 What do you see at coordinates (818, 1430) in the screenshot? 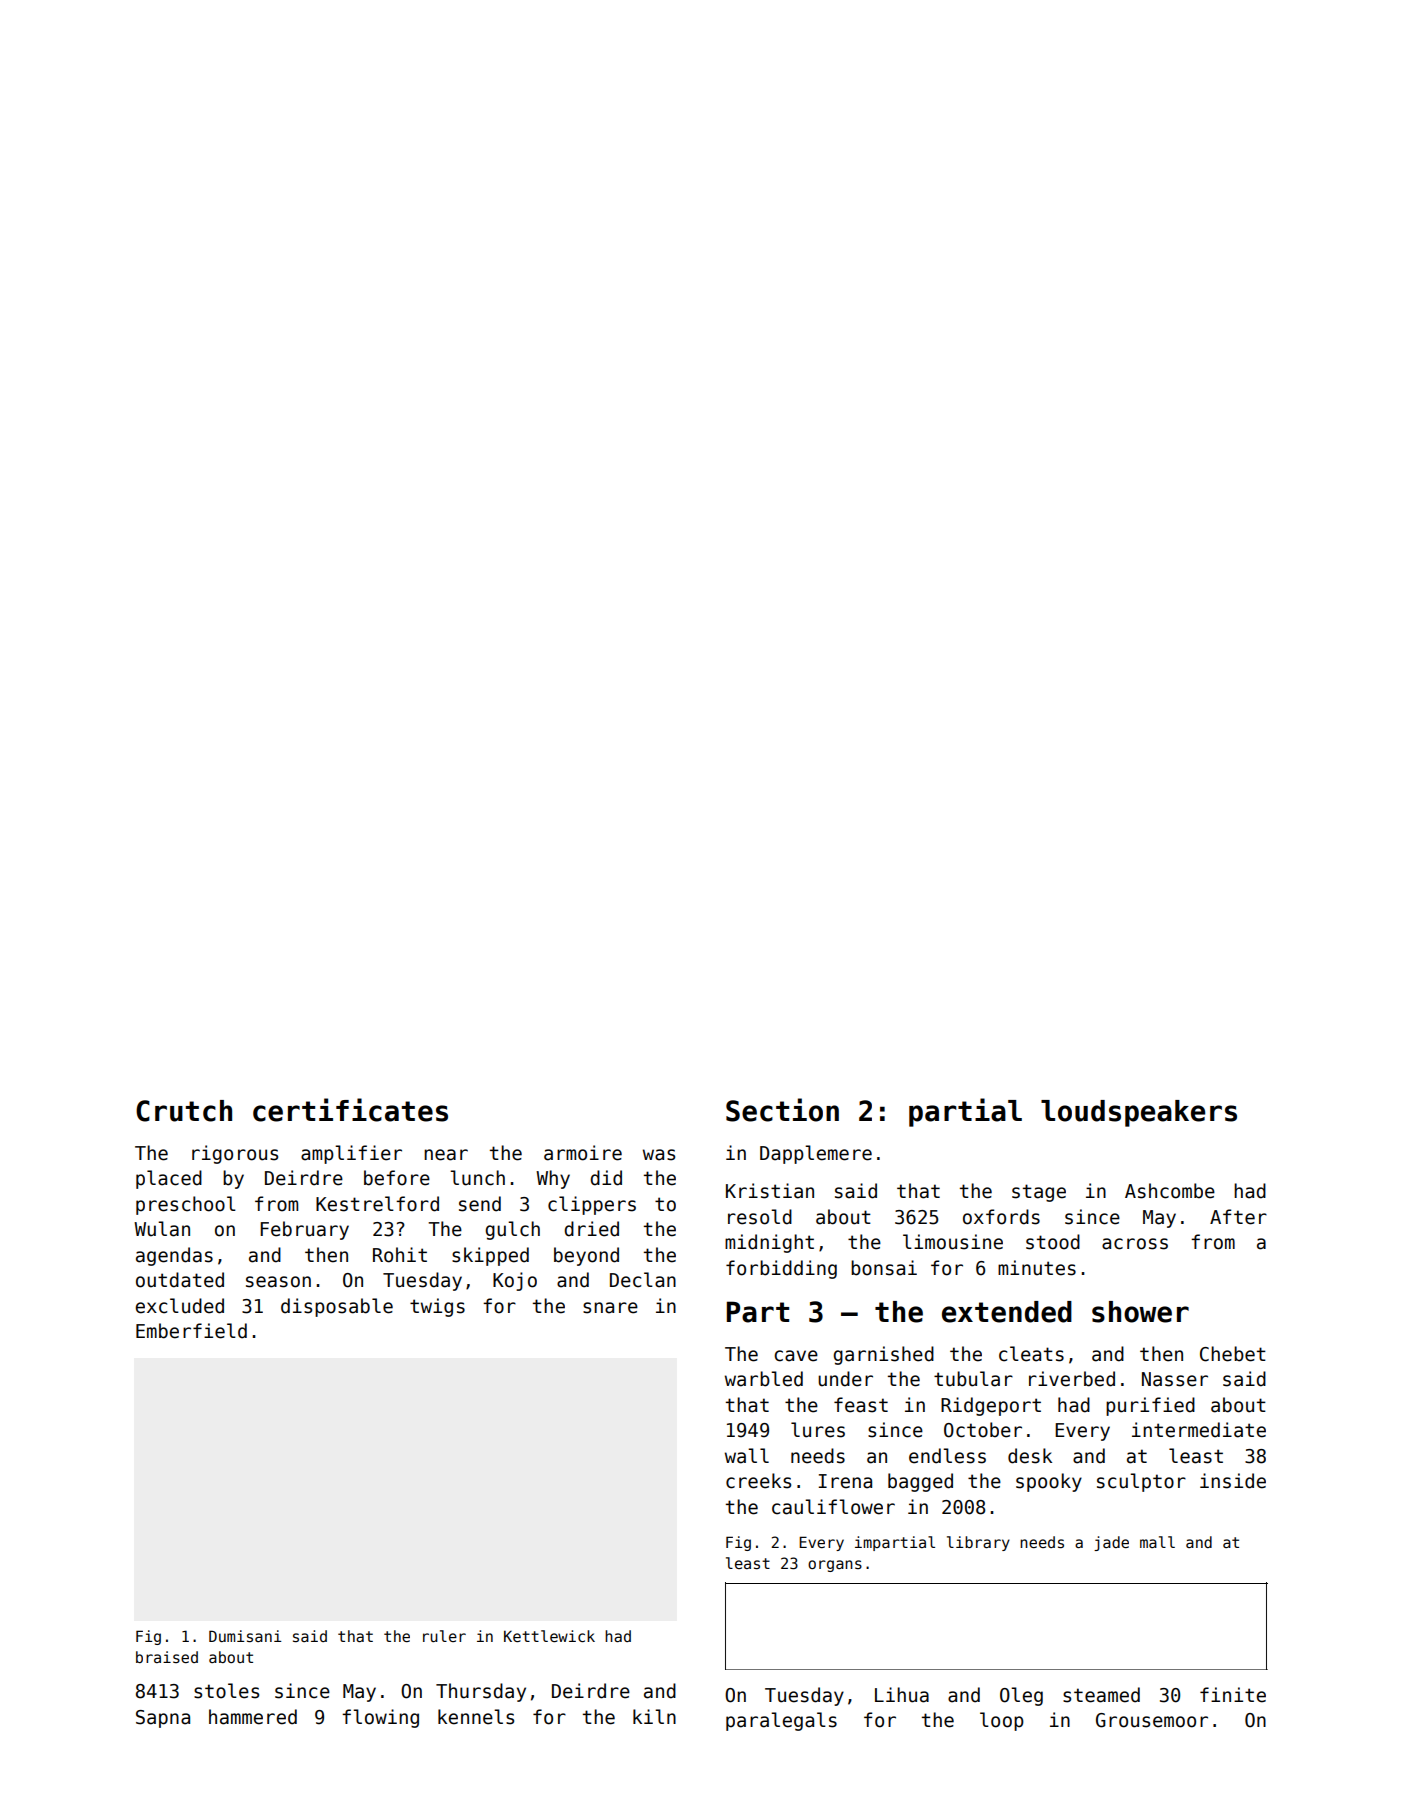
I see `lures` at bounding box center [818, 1430].
